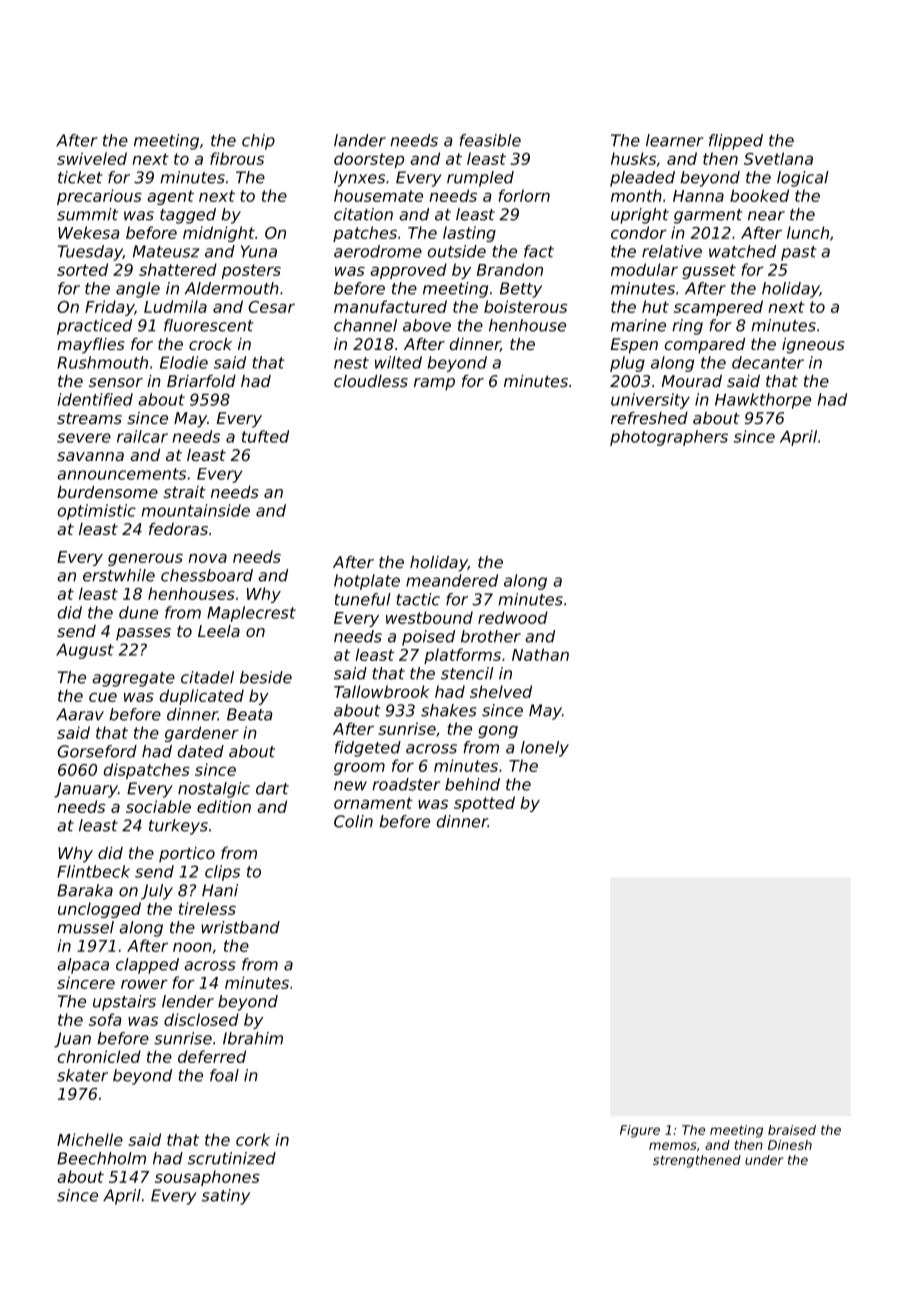  What do you see at coordinates (94, 327) in the image?
I see `practiced` at bounding box center [94, 327].
